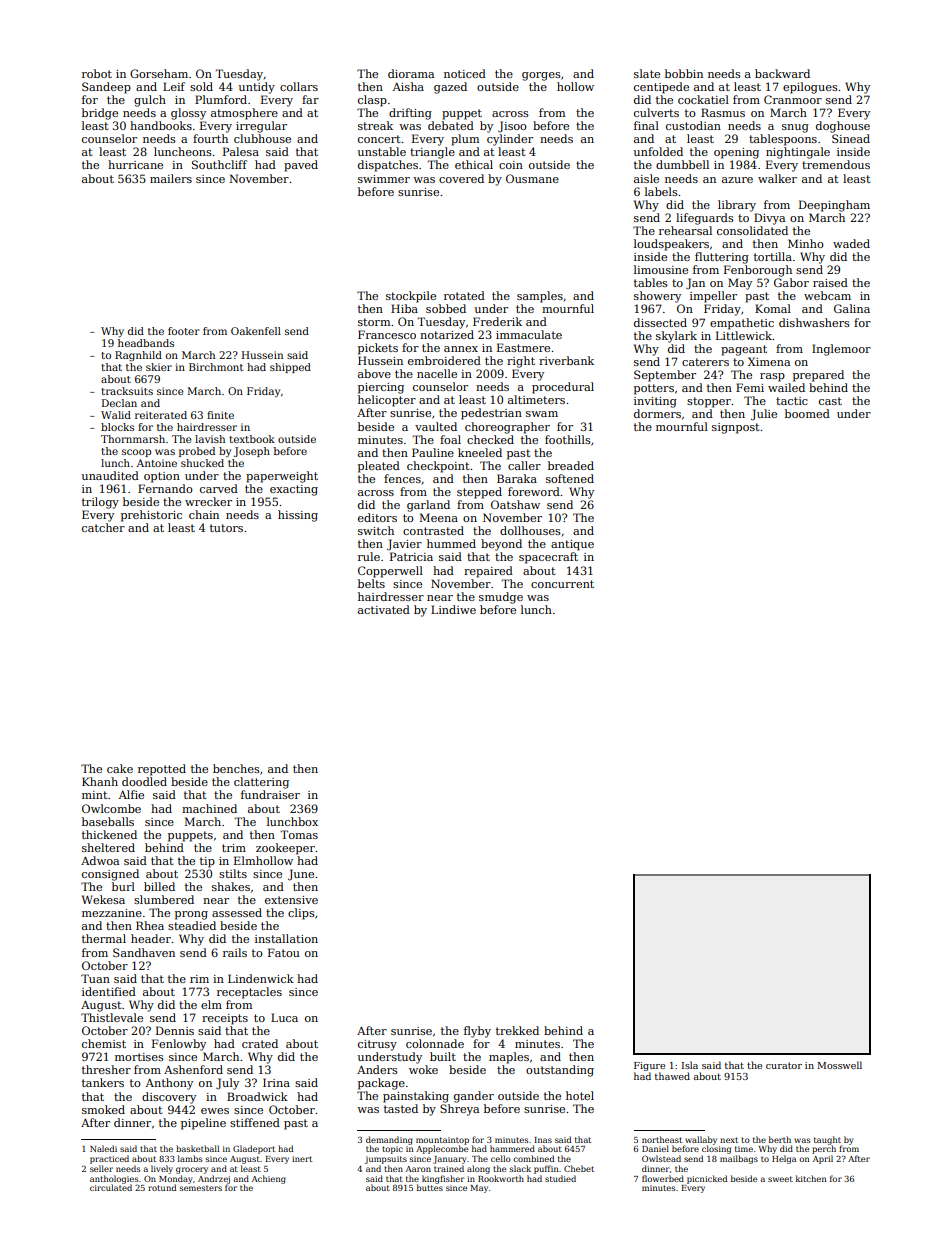  What do you see at coordinates (188, 114) in the image?
I see `glossy` at bounding box center [188, 114].
